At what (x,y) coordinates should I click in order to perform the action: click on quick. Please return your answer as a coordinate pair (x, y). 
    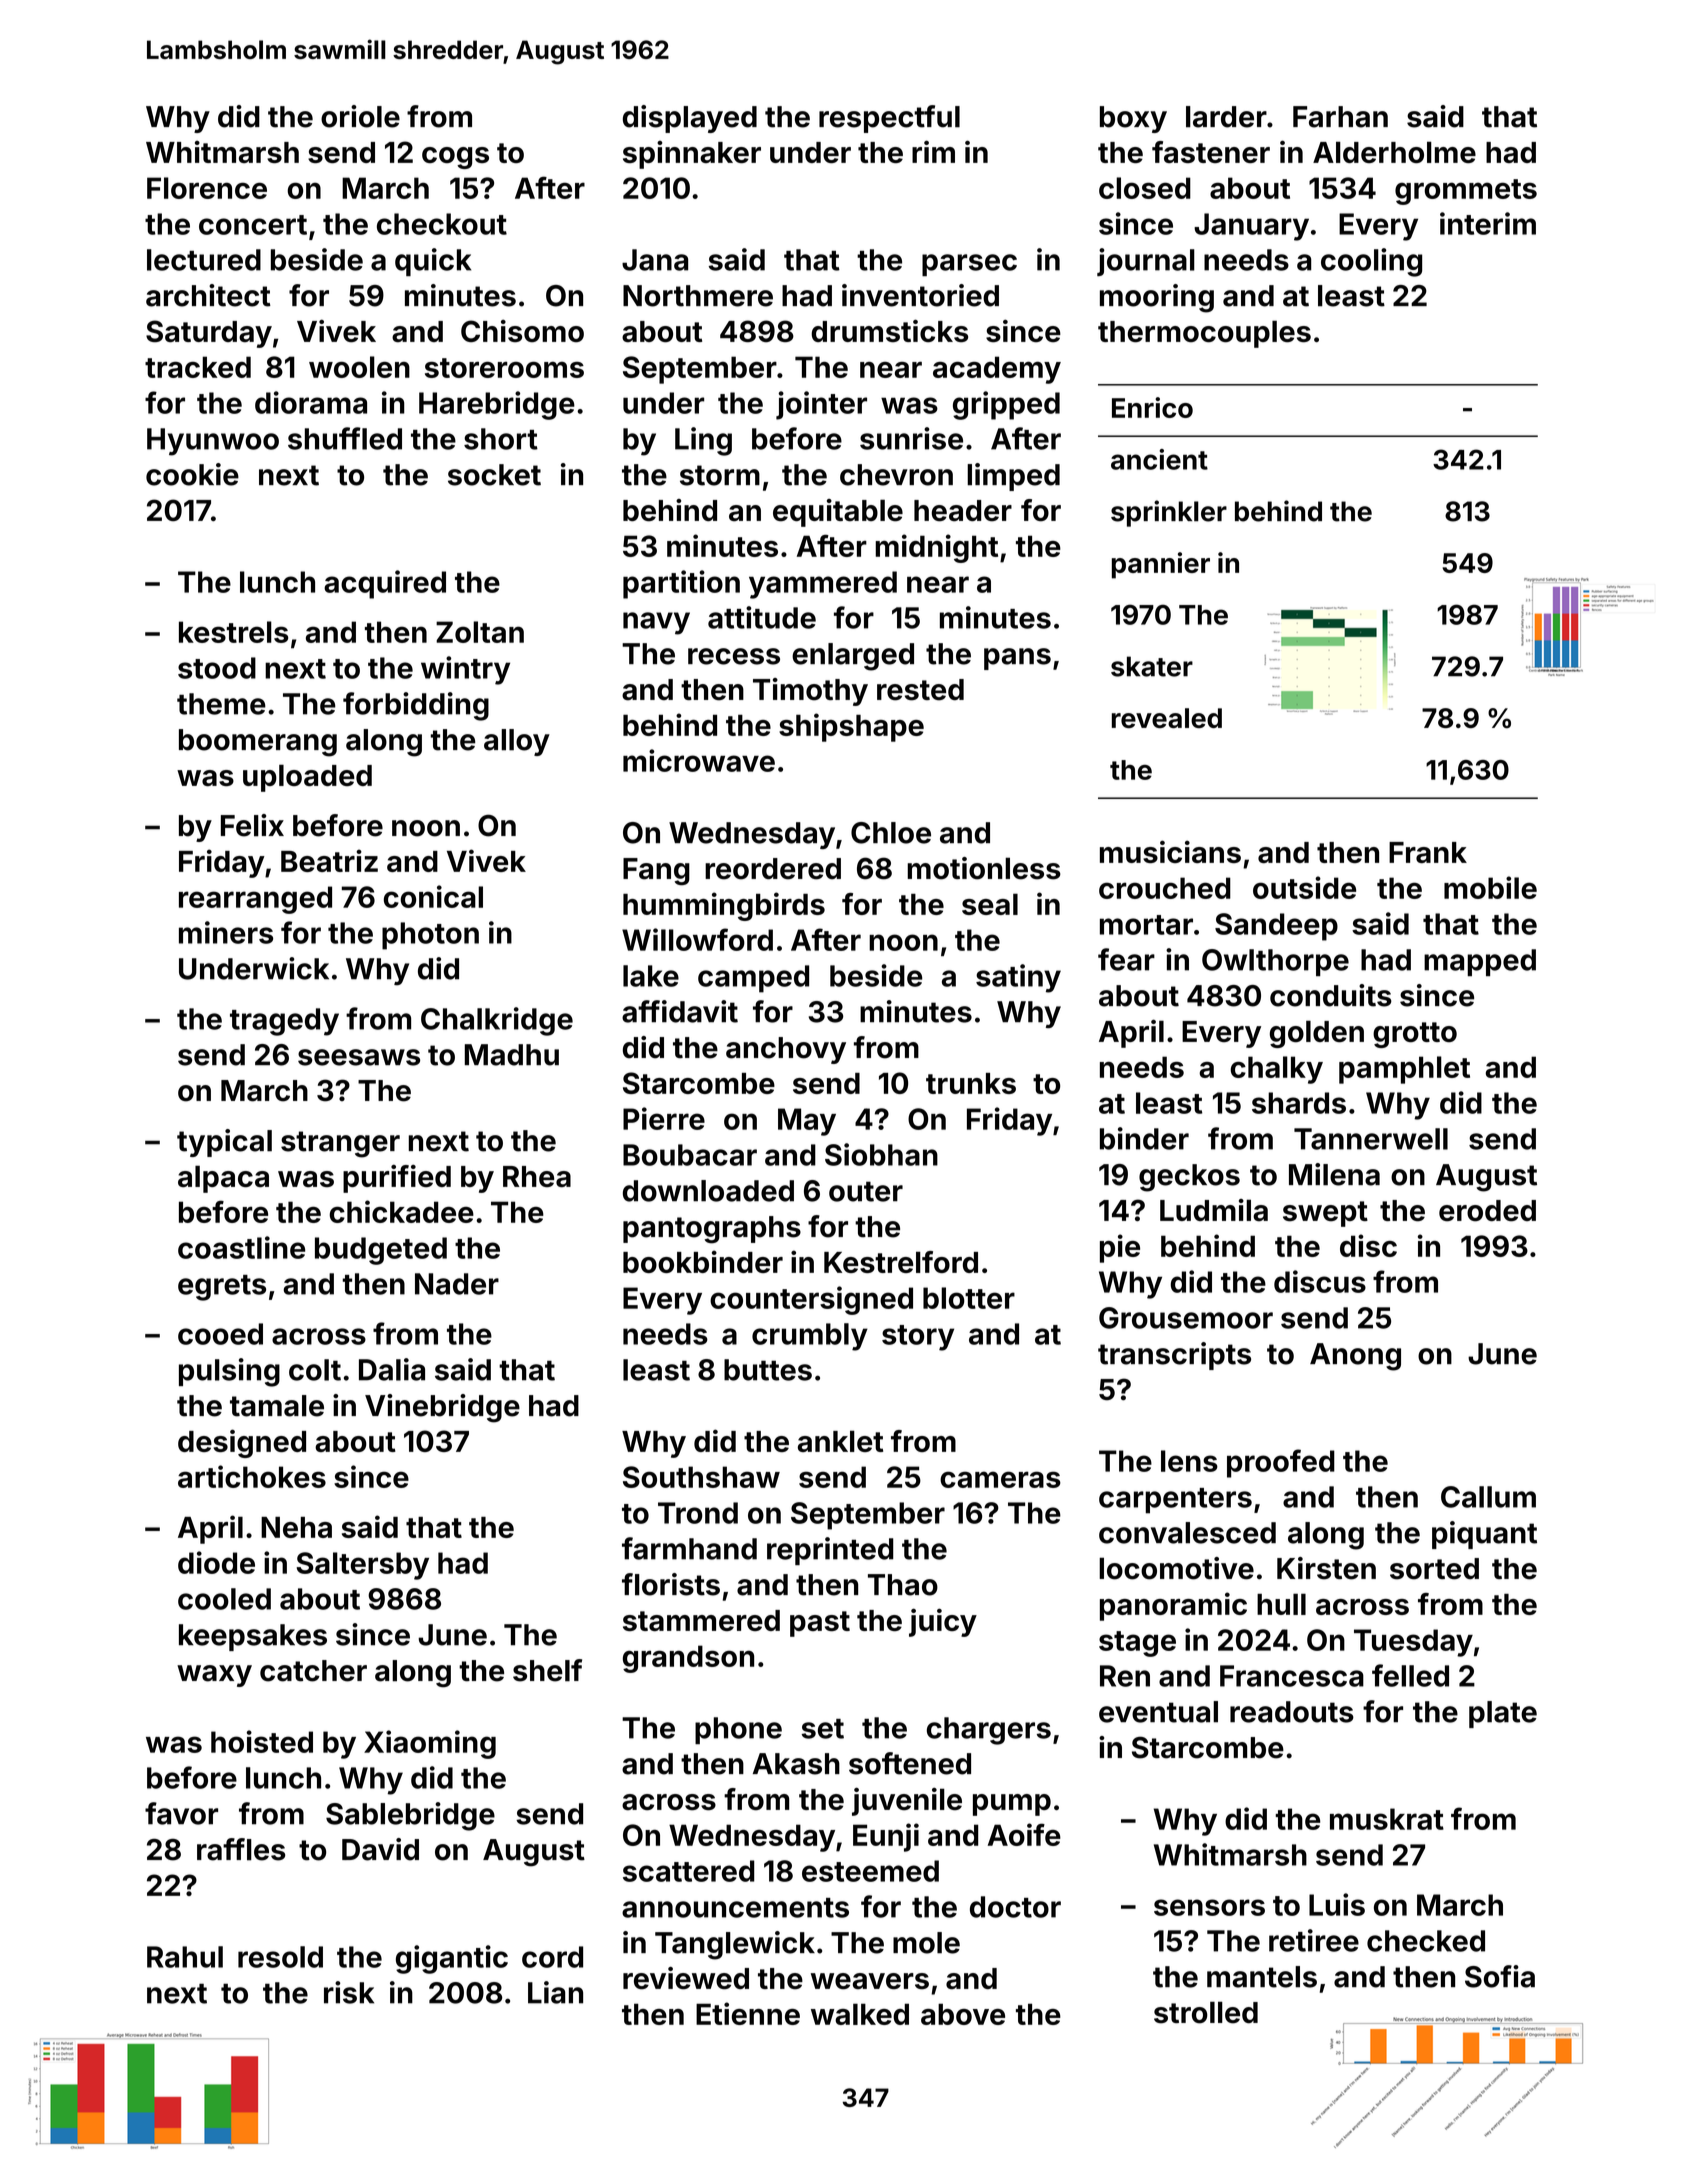
    Looking at the image, I should click on (433, 262).
